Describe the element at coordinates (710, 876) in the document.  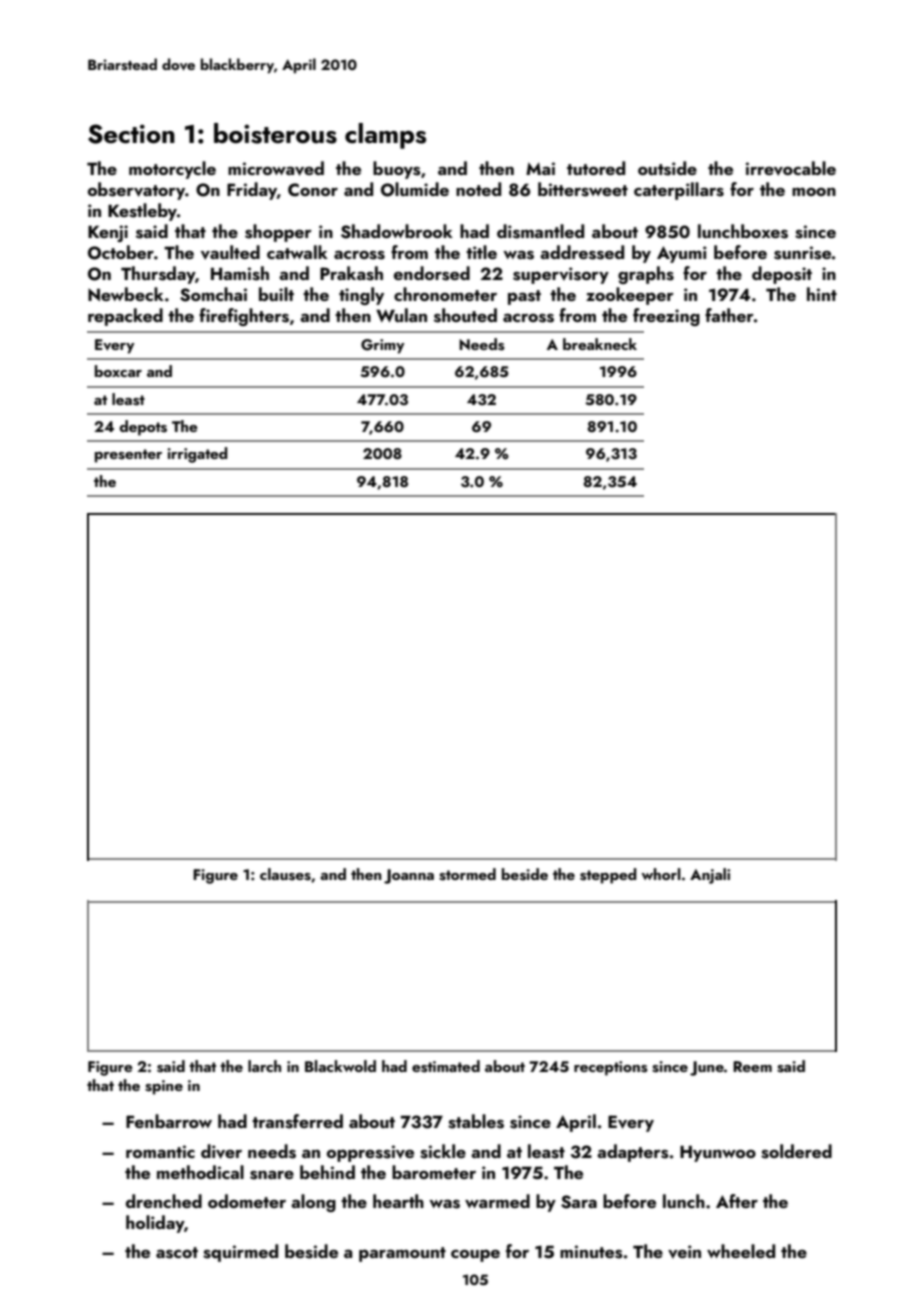
I see `Anjali` at that location.
